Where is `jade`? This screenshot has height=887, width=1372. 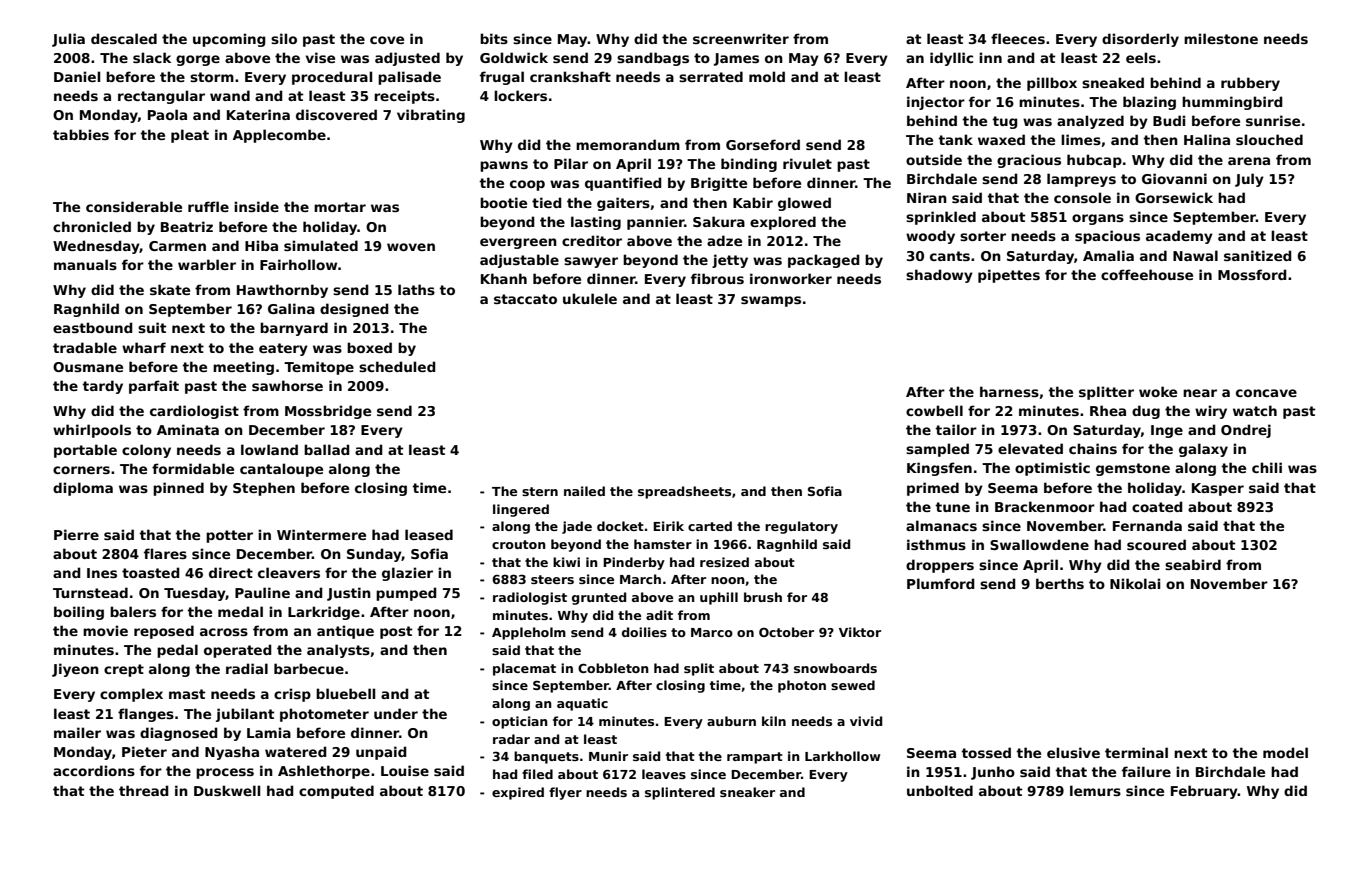
jade is located at coordinates (577, 527).
